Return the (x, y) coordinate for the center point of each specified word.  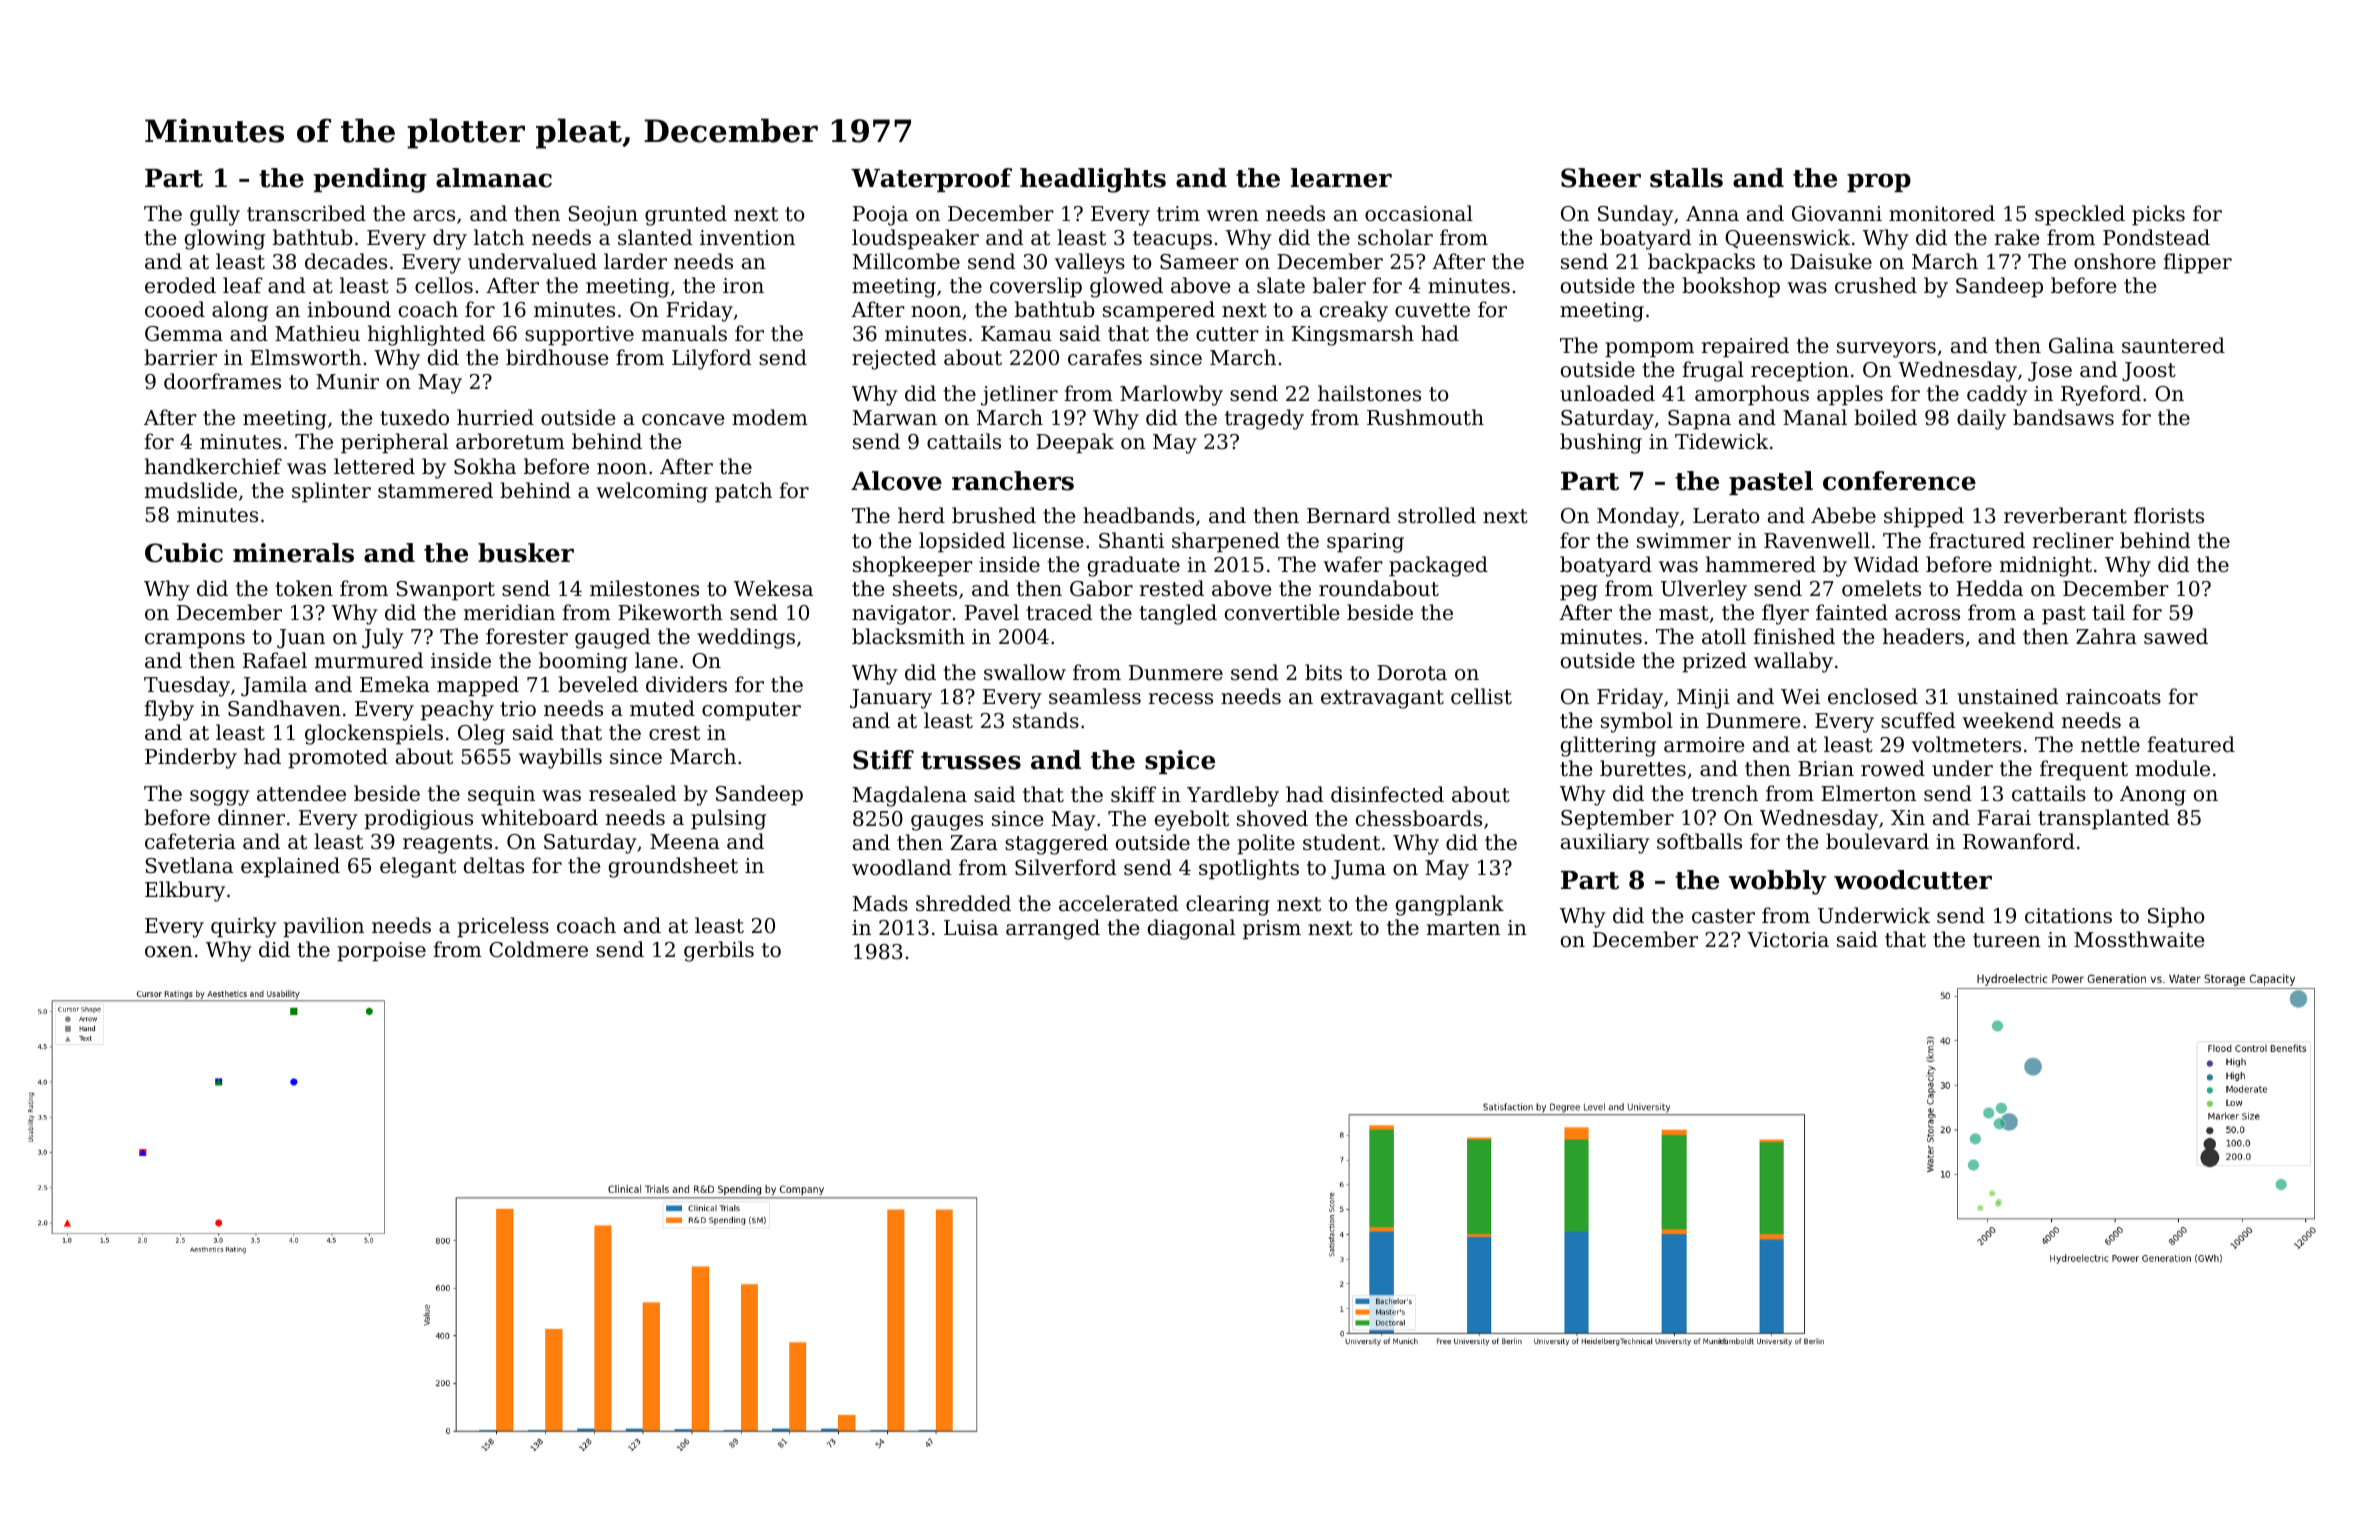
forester (527, 636)
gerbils (719, 951)
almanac (494, 178)
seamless (1095, 696)
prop (1879, 182)
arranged (1053, 929)
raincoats (2113, 697)
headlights (1093, 180)
